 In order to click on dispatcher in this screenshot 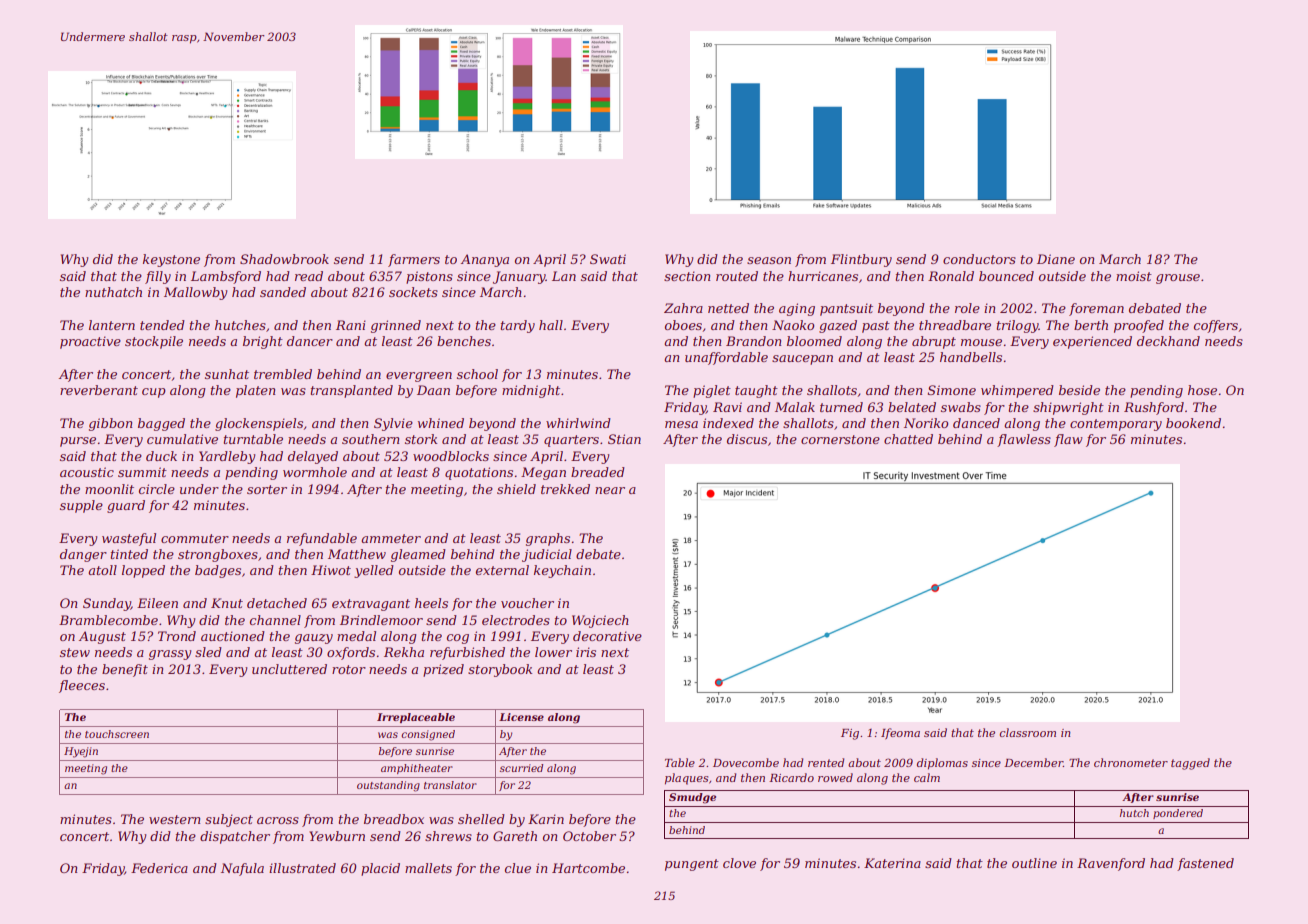, I will do `click(235, 837)`.
